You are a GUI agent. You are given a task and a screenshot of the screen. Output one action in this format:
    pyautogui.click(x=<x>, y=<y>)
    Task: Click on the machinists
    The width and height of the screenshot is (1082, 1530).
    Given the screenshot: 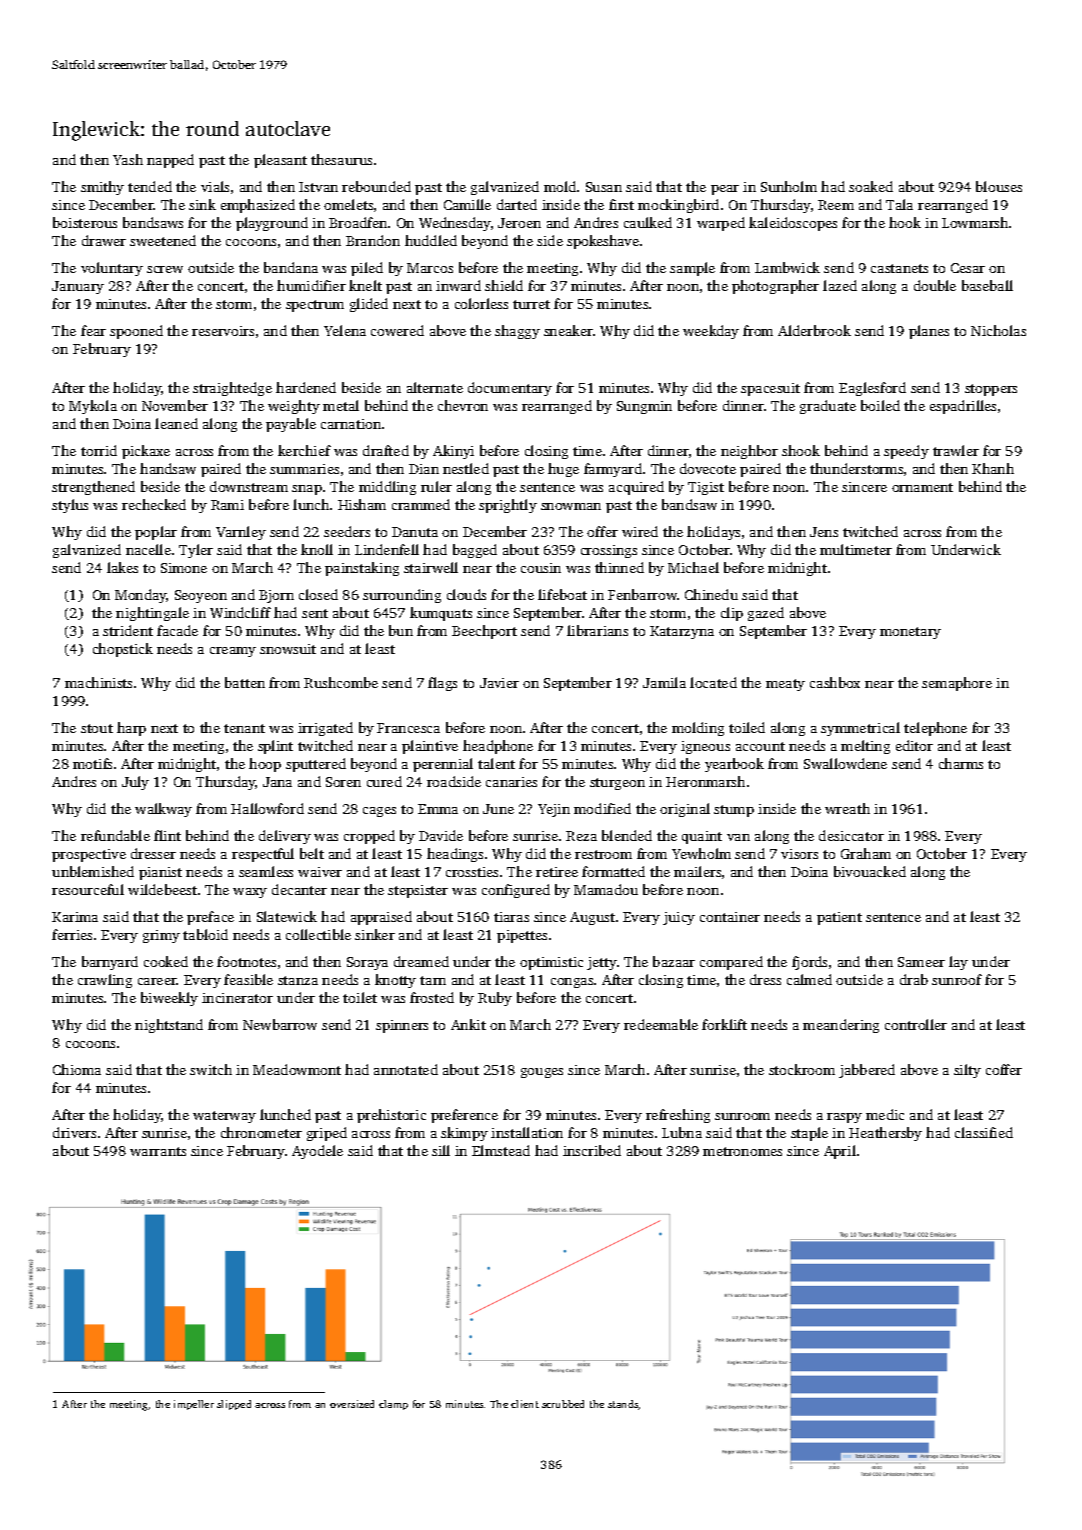 What is the action you would take?
    pyautogui.click(x=98, y=682)
